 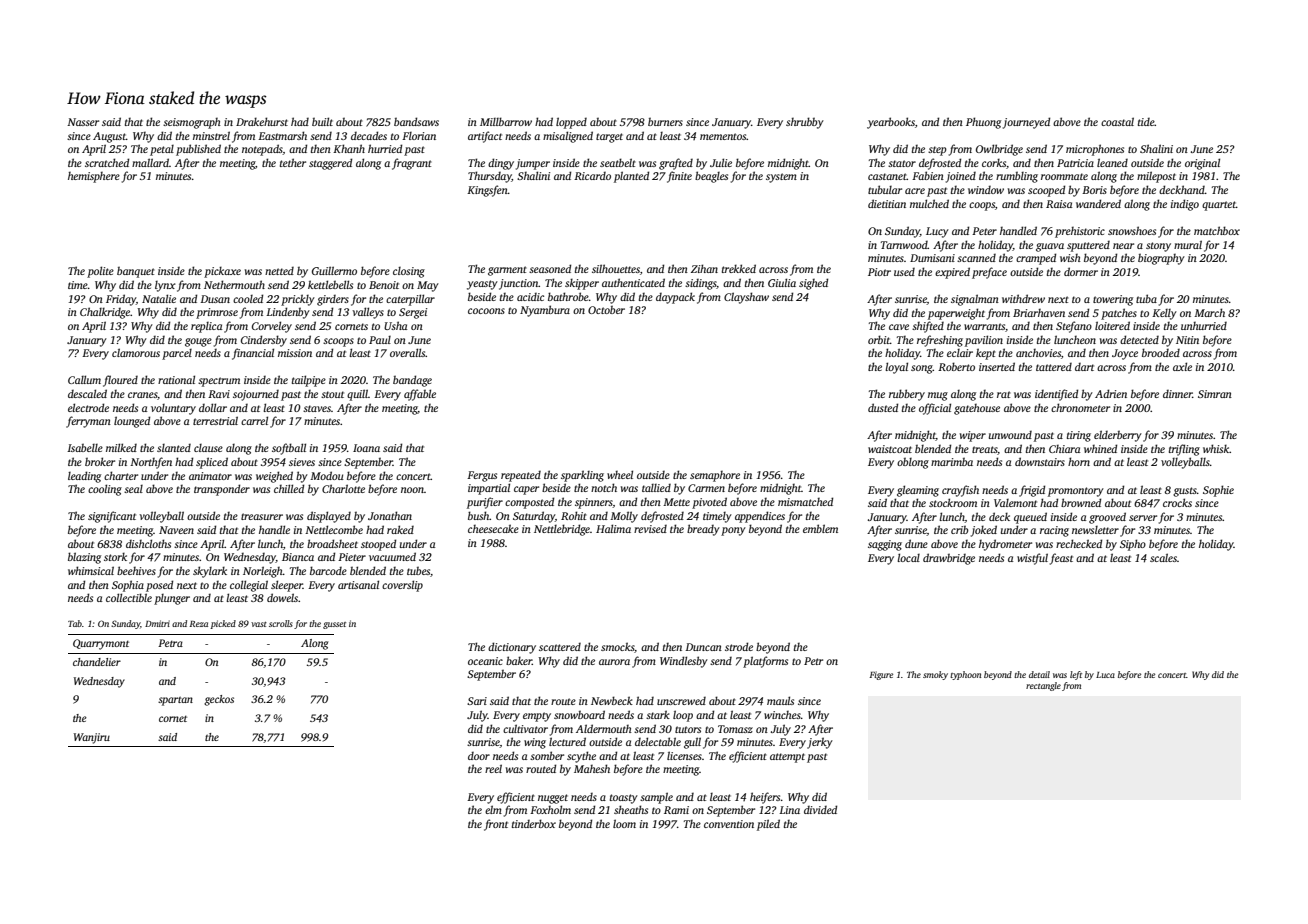 I want to click on ferryman, so click(x=88, y=422).
